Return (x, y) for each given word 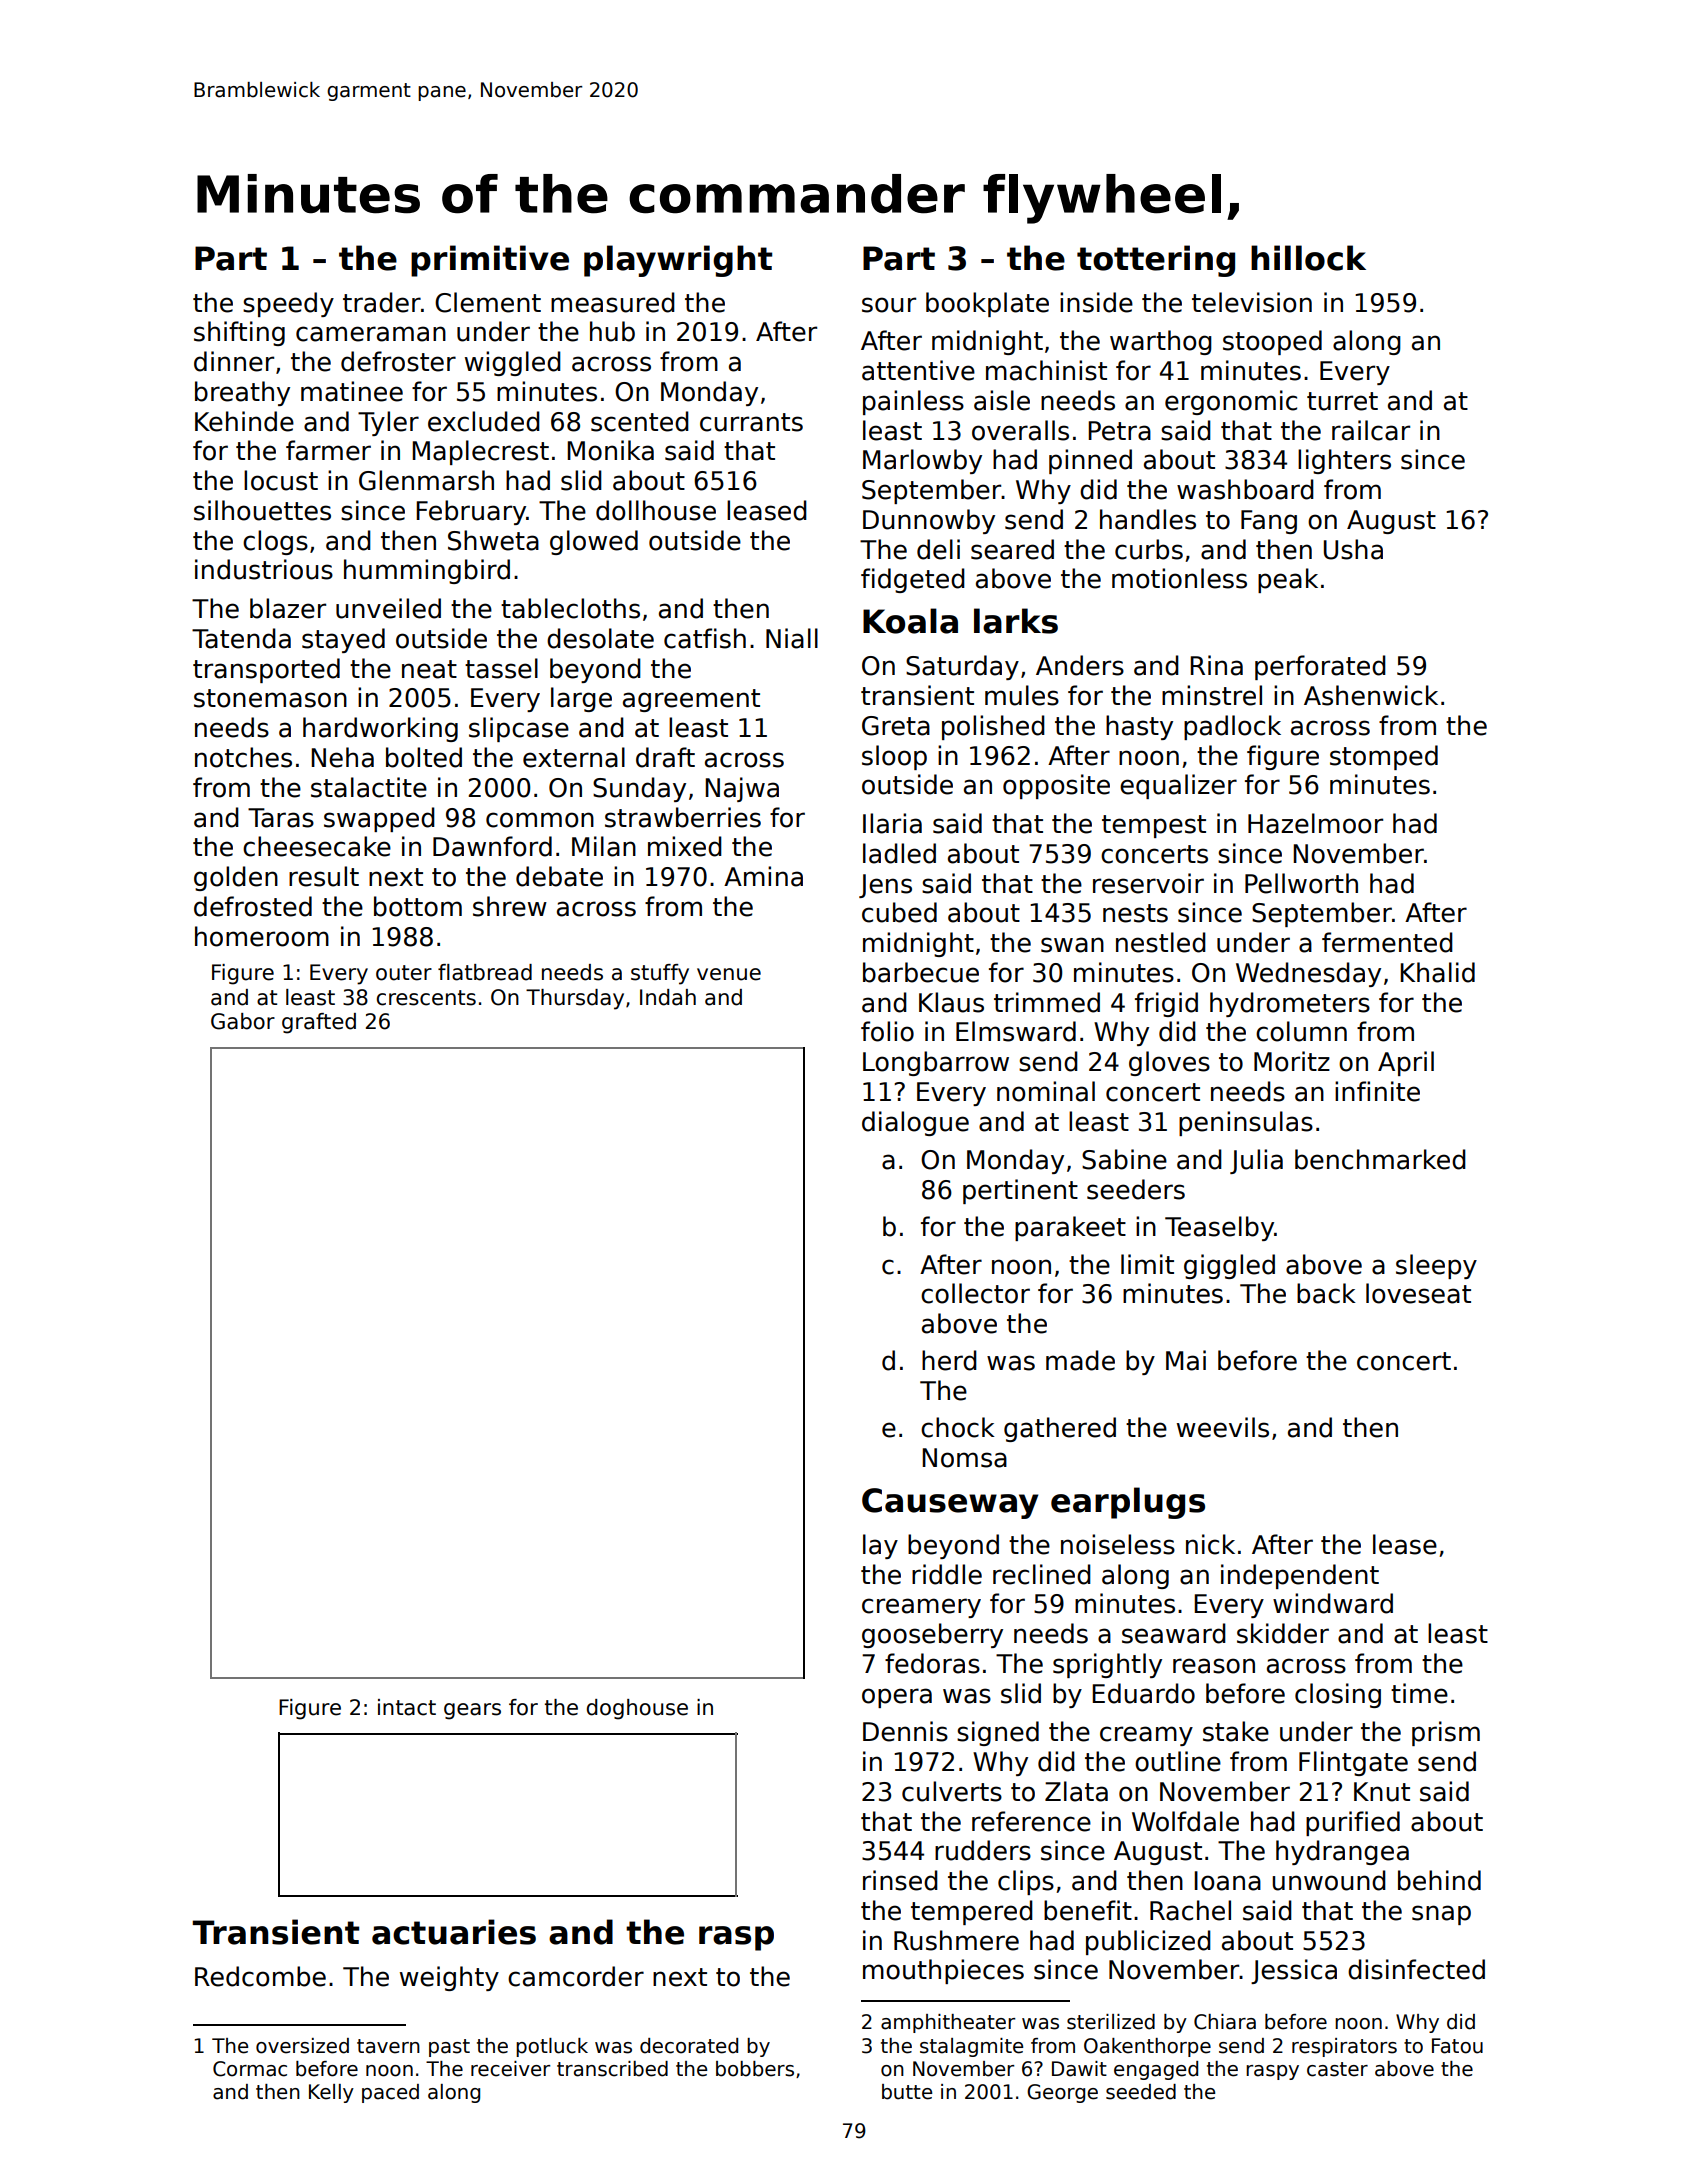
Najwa (742, 789)
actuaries (454, 1932)
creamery (921, 1608)
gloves (1169, 1063)
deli (938, 549)
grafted (319, 1023)
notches (243, 757)
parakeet (1070, 1228)
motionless (1179, 578)
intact (407, 1707)
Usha (1353, 549)
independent (1300, 1576)
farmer (328, 450)
